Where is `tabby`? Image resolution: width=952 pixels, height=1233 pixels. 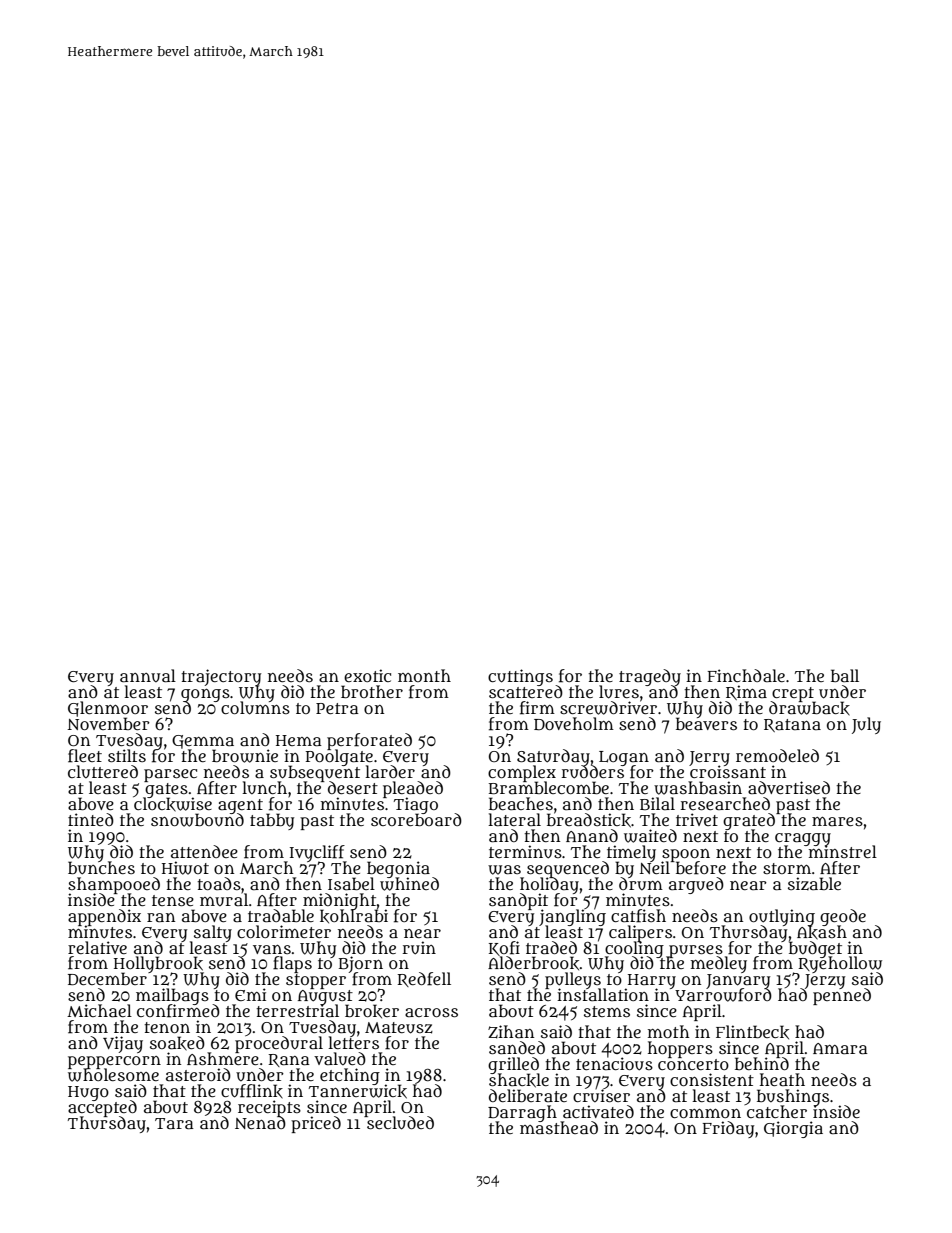 tabby is located at coordinates (272, 821).
